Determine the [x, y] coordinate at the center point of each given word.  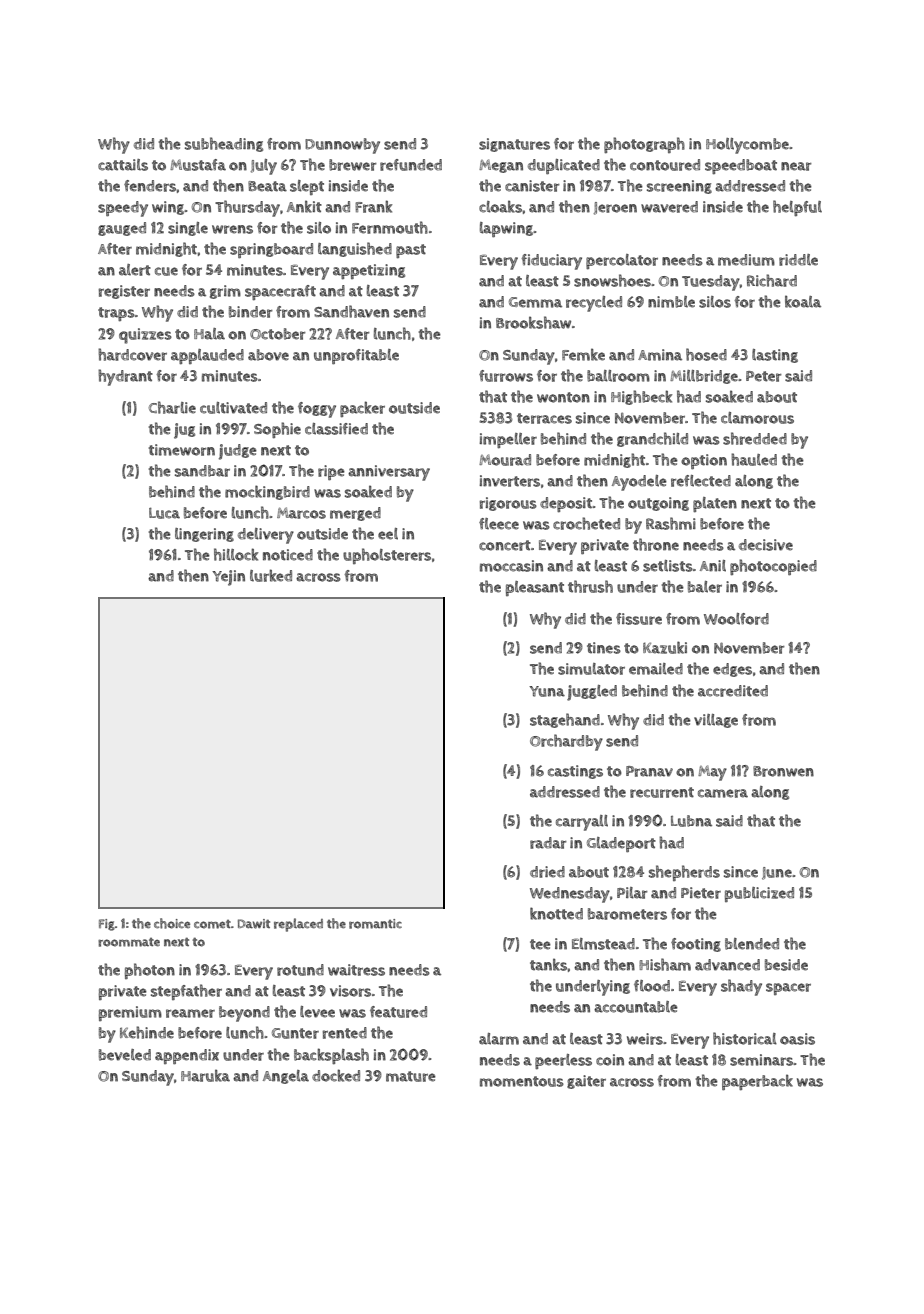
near [796, 166]
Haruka [205, 1075]
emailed [656, 669]
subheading [224, 144]
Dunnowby [342, 146]
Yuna [547, 691]
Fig [107, 925]
